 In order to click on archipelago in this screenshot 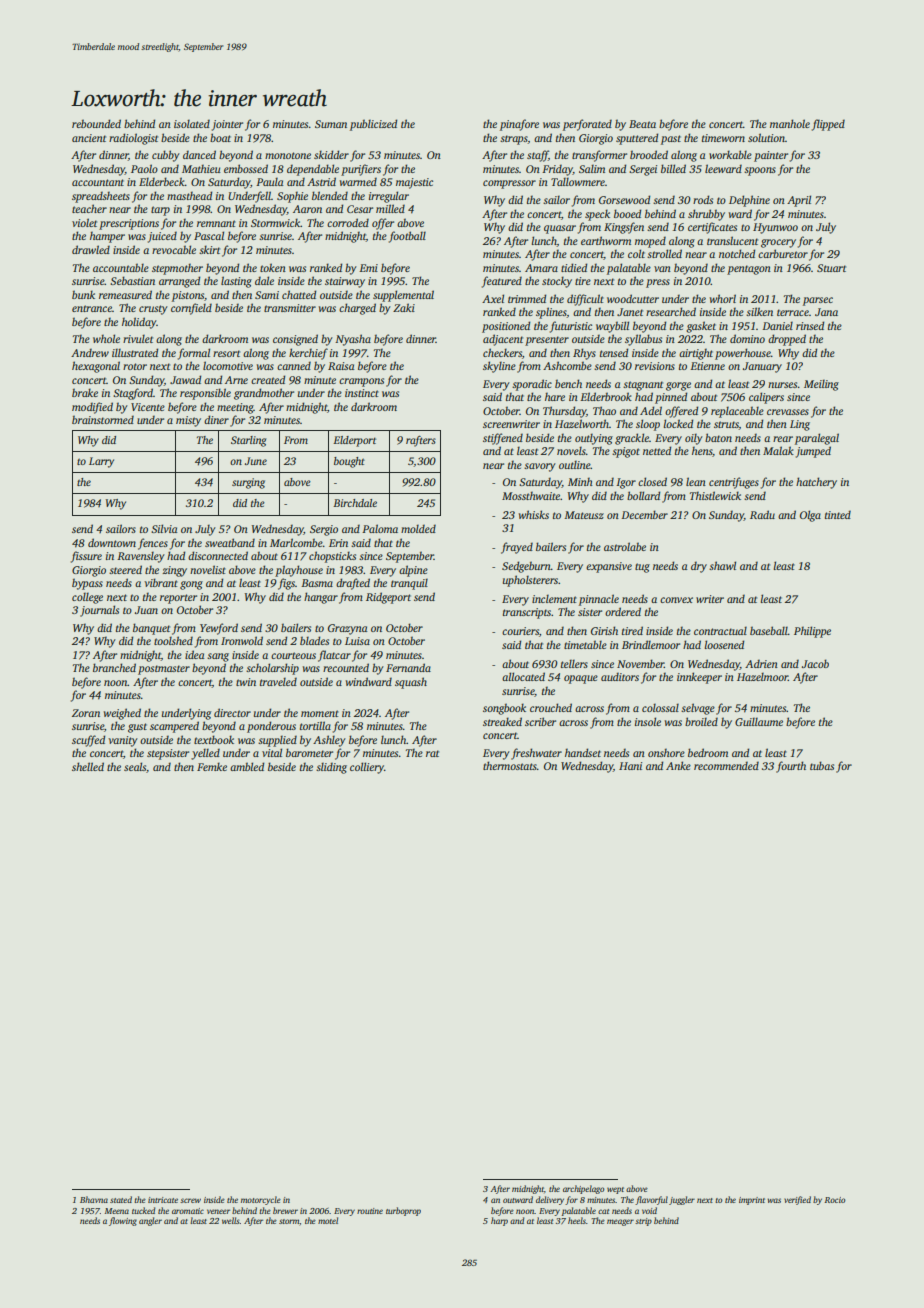, I will do `click(583, 1189)`.
